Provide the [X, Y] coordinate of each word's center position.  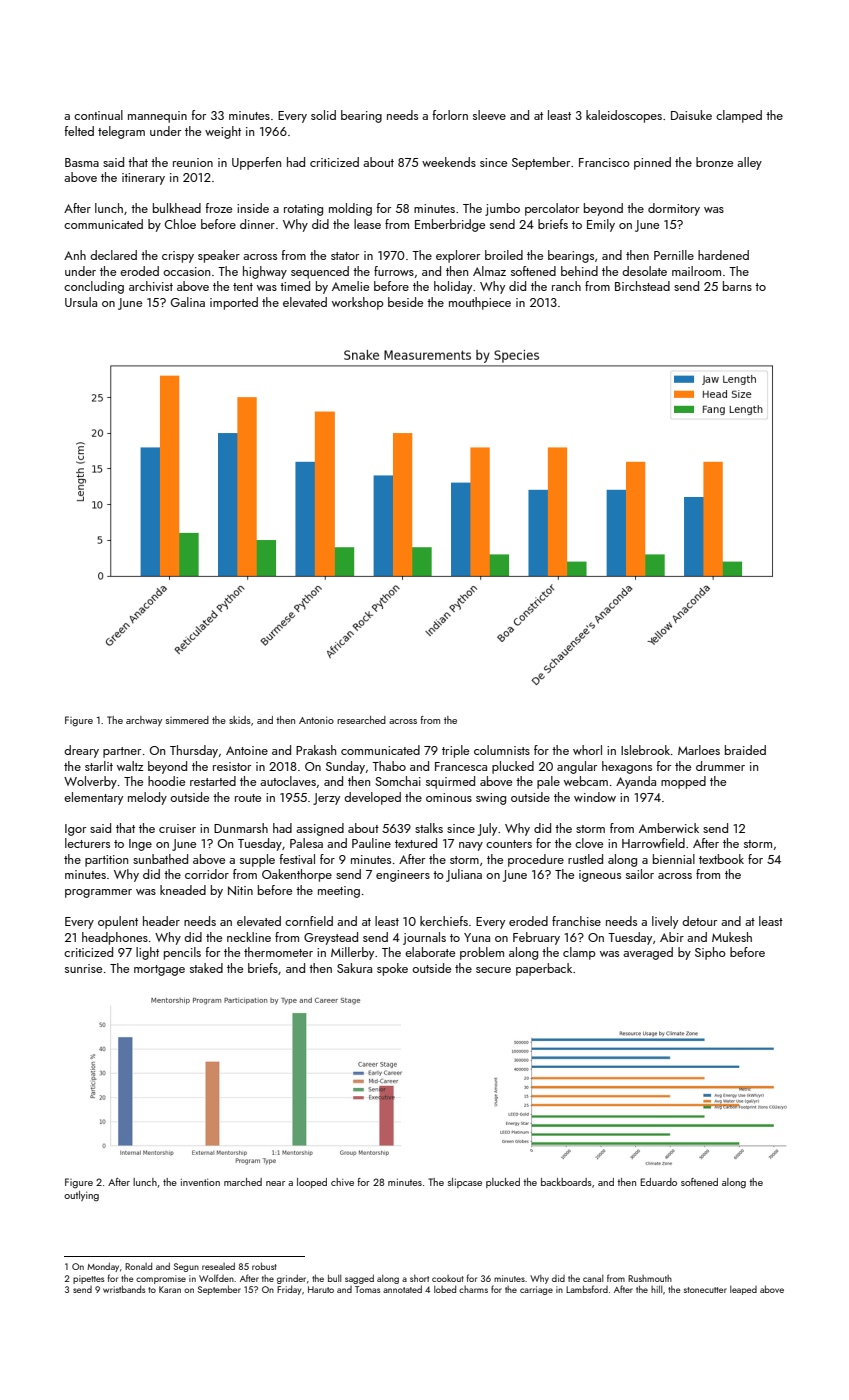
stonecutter [705, 1290]
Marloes [699, 750]
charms [473, 1289]
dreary [81, 751]
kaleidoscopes [624, 116]
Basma [82, 162]
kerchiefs [444, 921]
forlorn [450, 115]
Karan [170, 1289]
